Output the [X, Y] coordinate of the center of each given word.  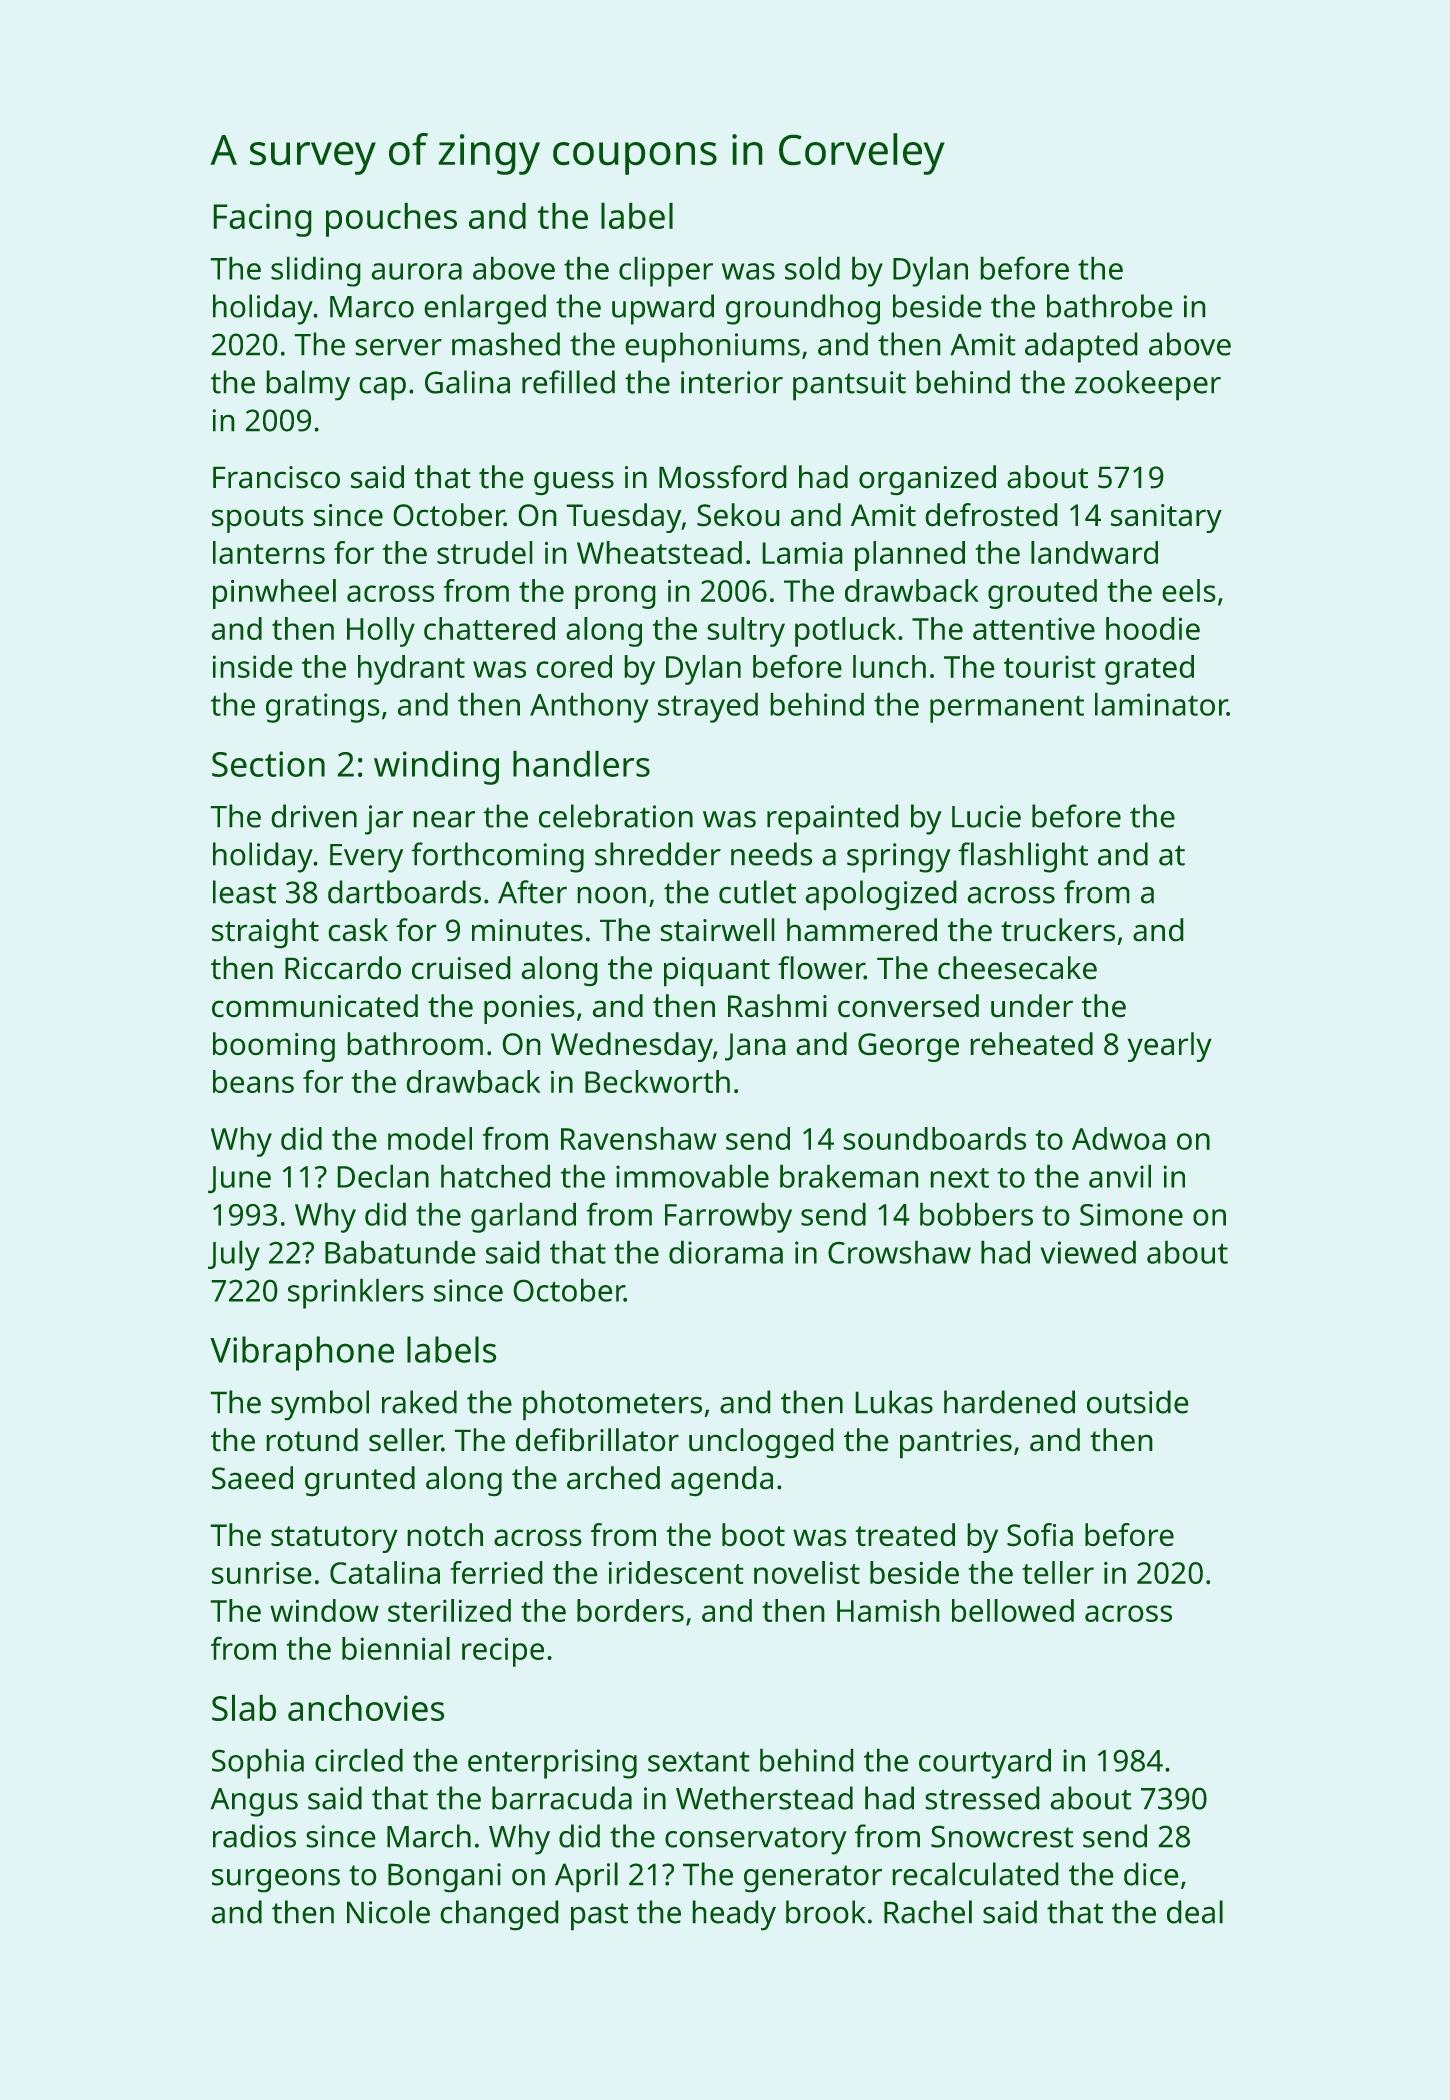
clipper [666, 271]
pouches [391, 219]
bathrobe [1110, 306]
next [959, 1178]
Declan [383, 1176]
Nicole [388, 1912]
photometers [612, 1405]
